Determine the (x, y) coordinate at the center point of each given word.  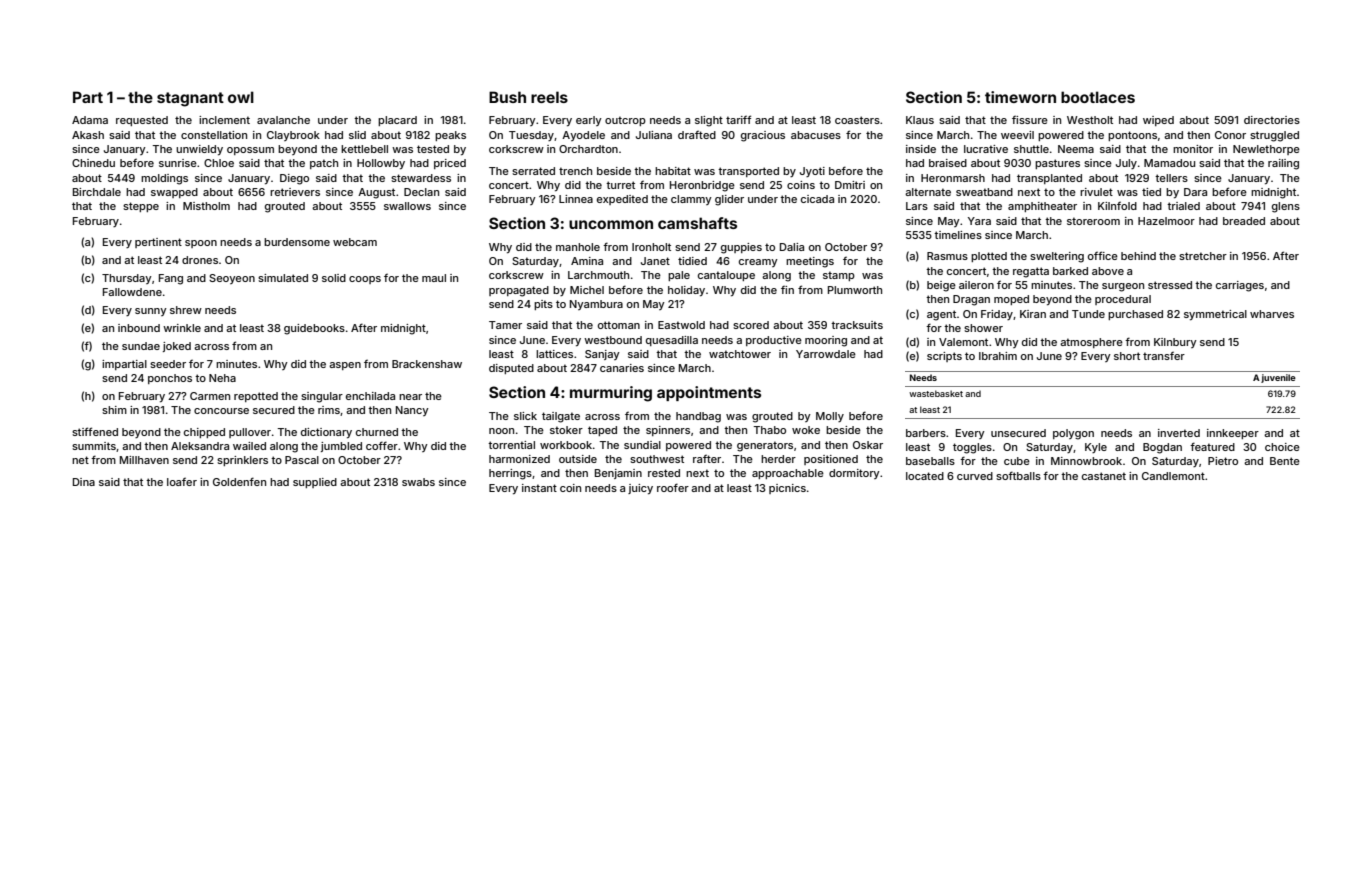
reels (549, 97)
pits (543, 305)
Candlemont (1173, 476)
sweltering (1057, 257)
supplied (315, 483)
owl (241, 97)
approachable (788, 474)
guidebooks (314, 329)
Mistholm (206, 206)
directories (1272, 120)
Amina (587, 261)
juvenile (1278, 378)
